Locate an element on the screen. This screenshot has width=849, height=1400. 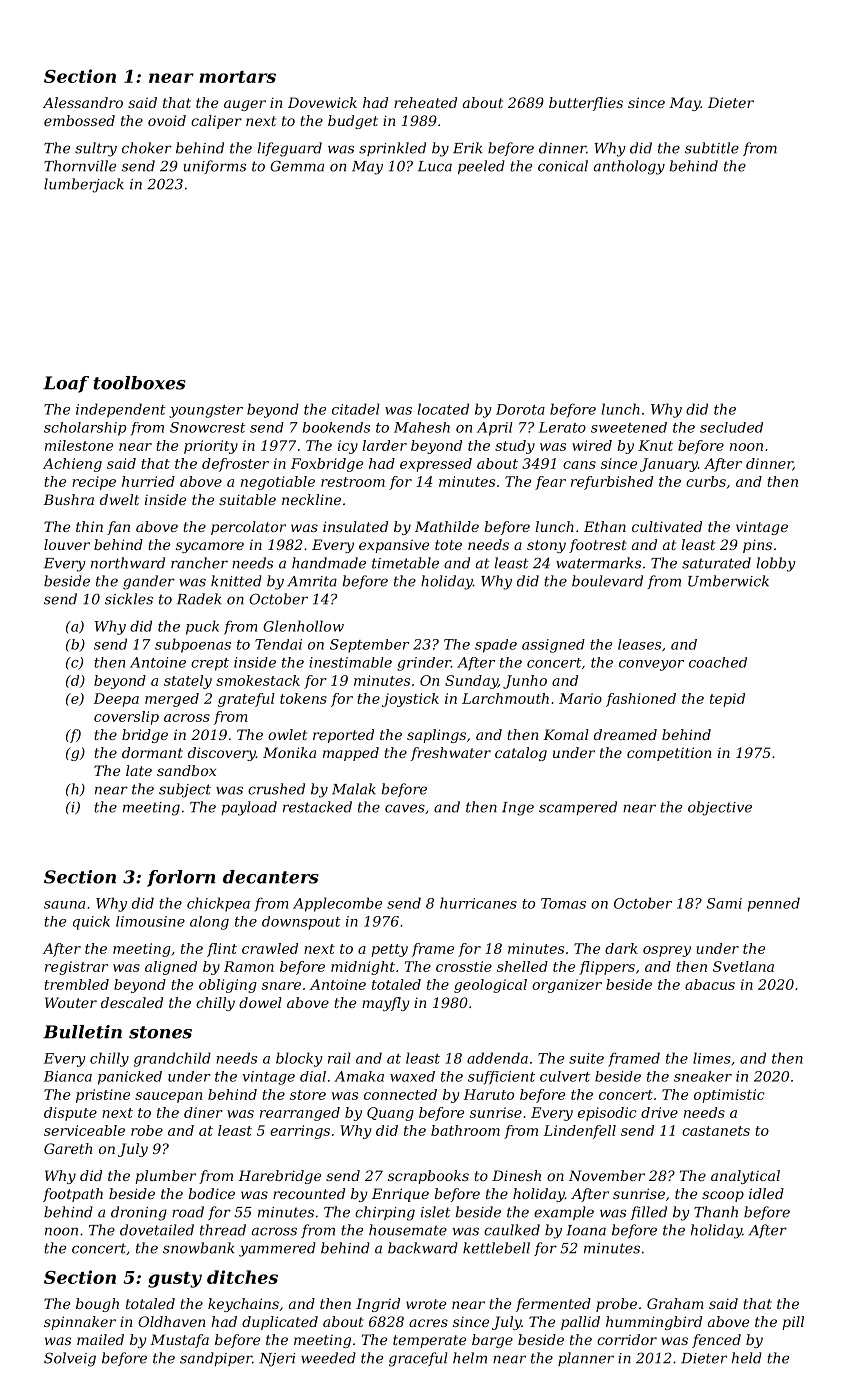
Inge is located at coordinates (518, 809).
